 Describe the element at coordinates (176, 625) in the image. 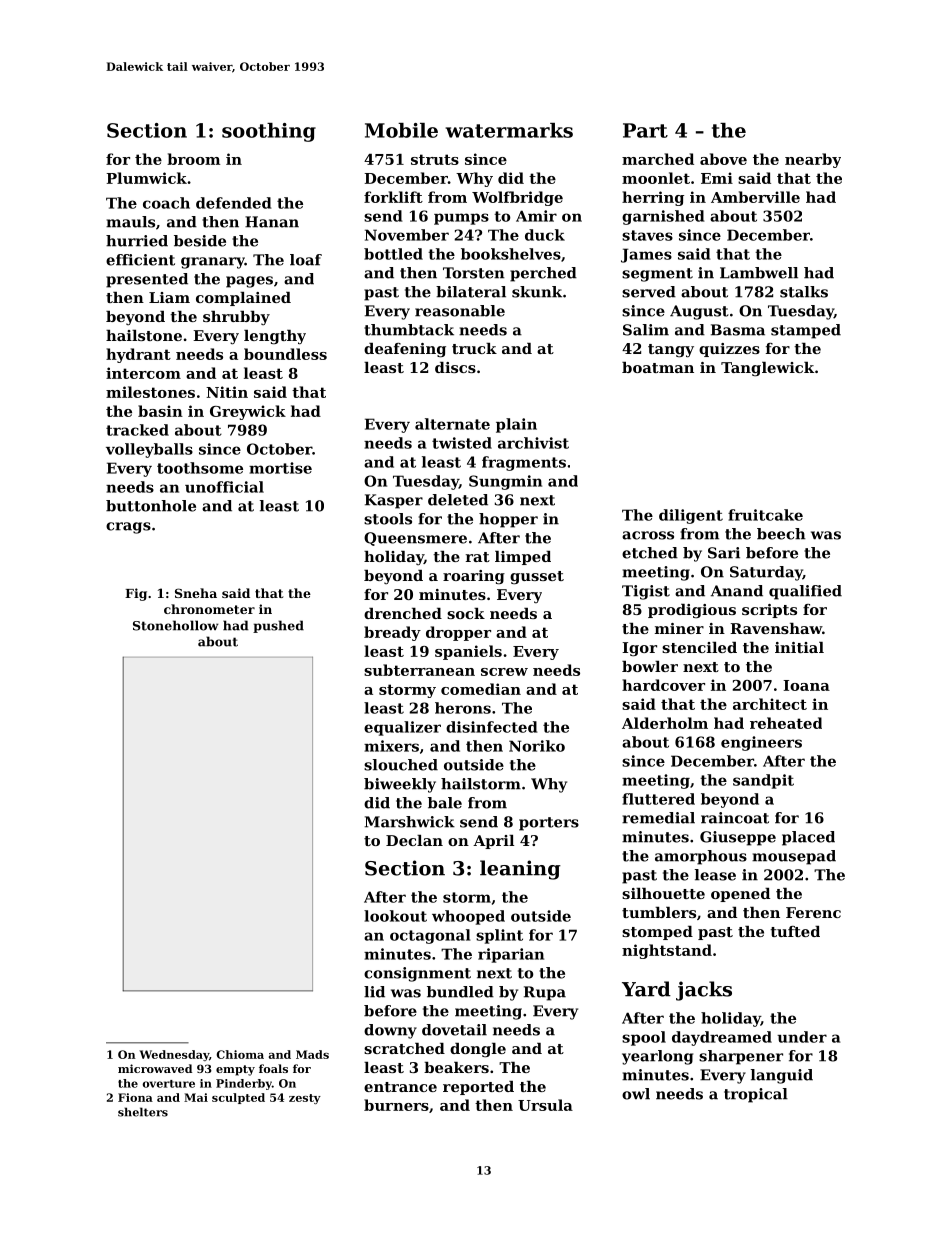

I see `Stonehollow` at that location.
